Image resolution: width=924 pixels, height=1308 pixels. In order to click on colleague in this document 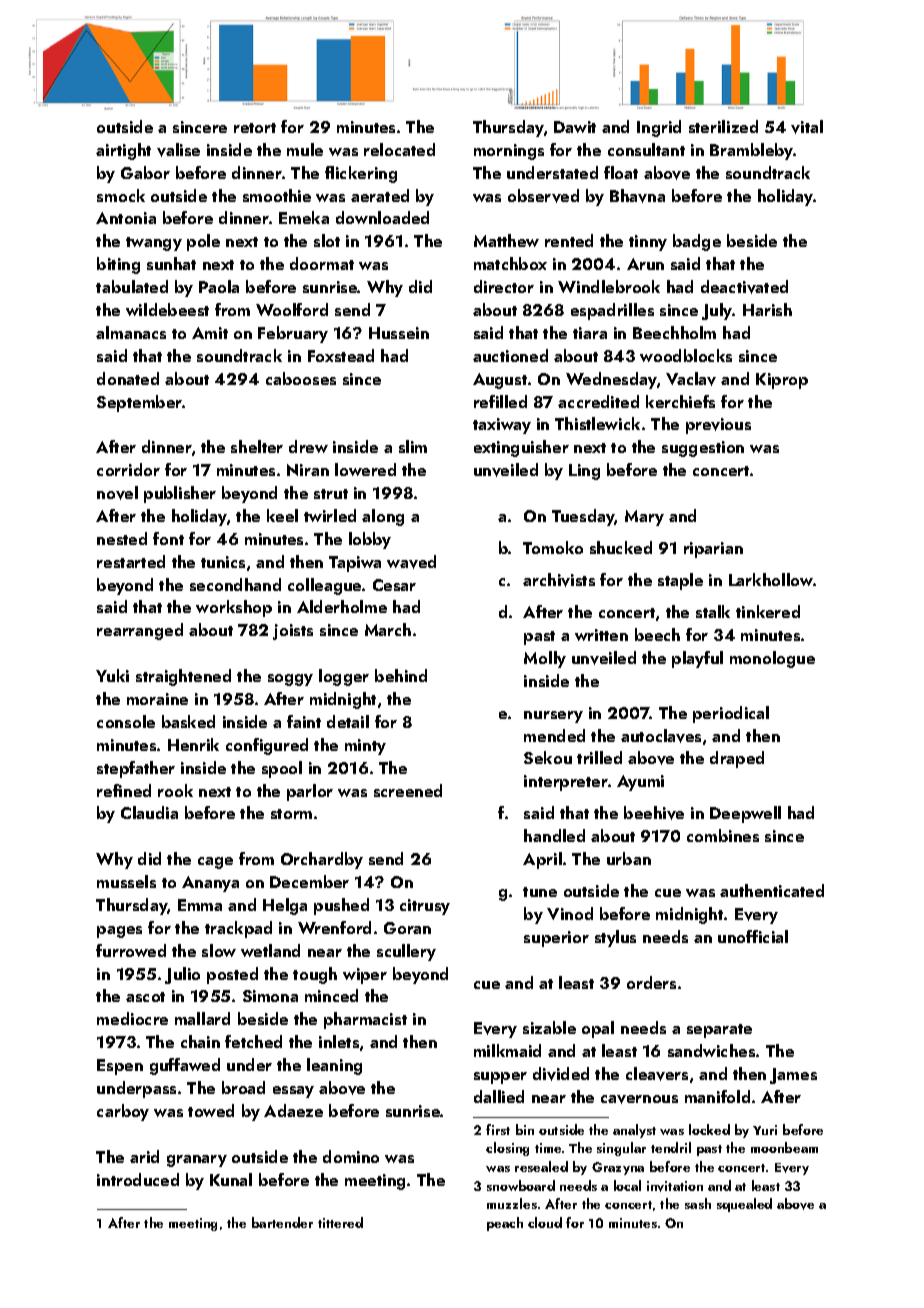, I will do `click(324, 586)`.
